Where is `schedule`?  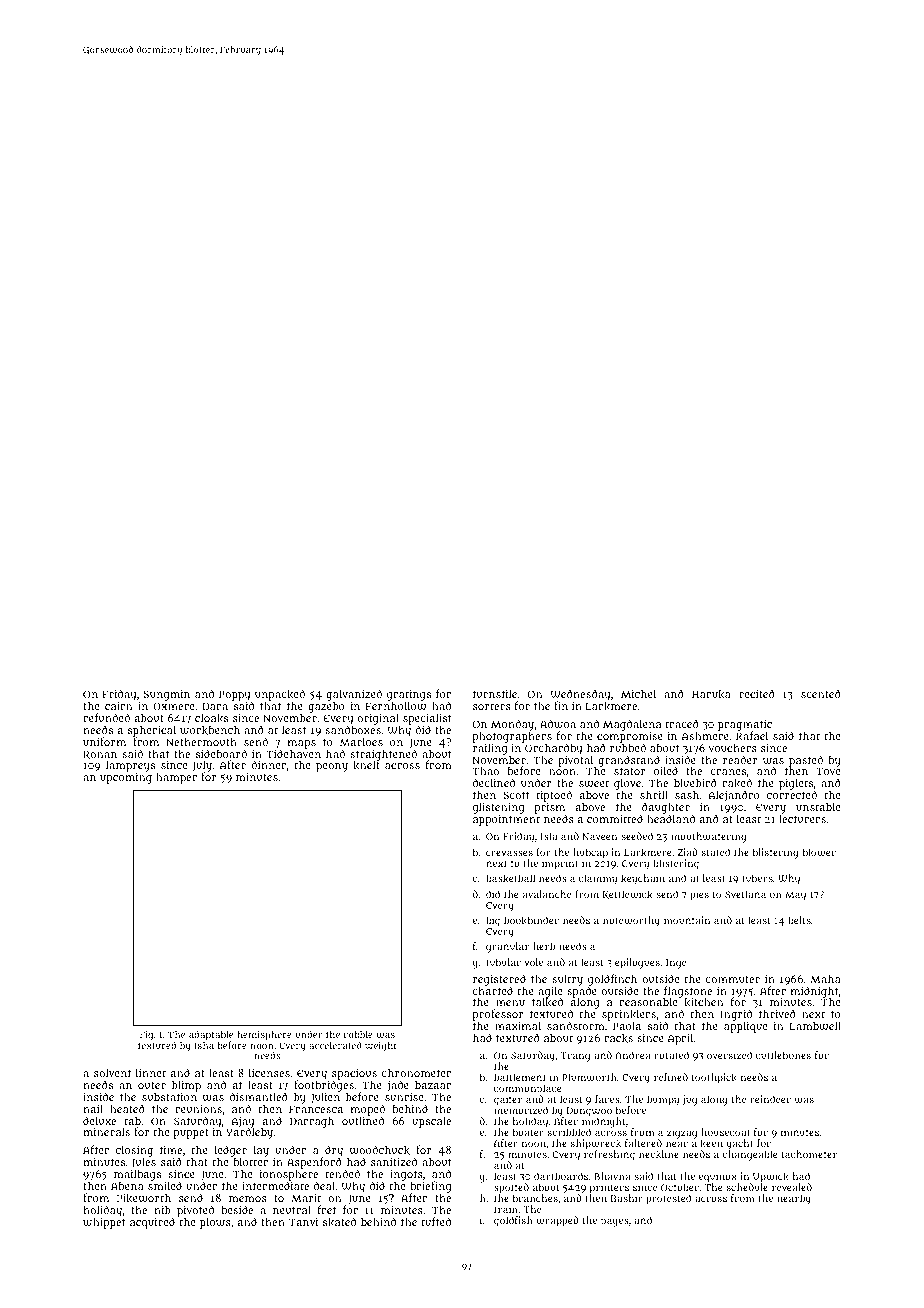 schedule is located at coordinates (747, 1187).
